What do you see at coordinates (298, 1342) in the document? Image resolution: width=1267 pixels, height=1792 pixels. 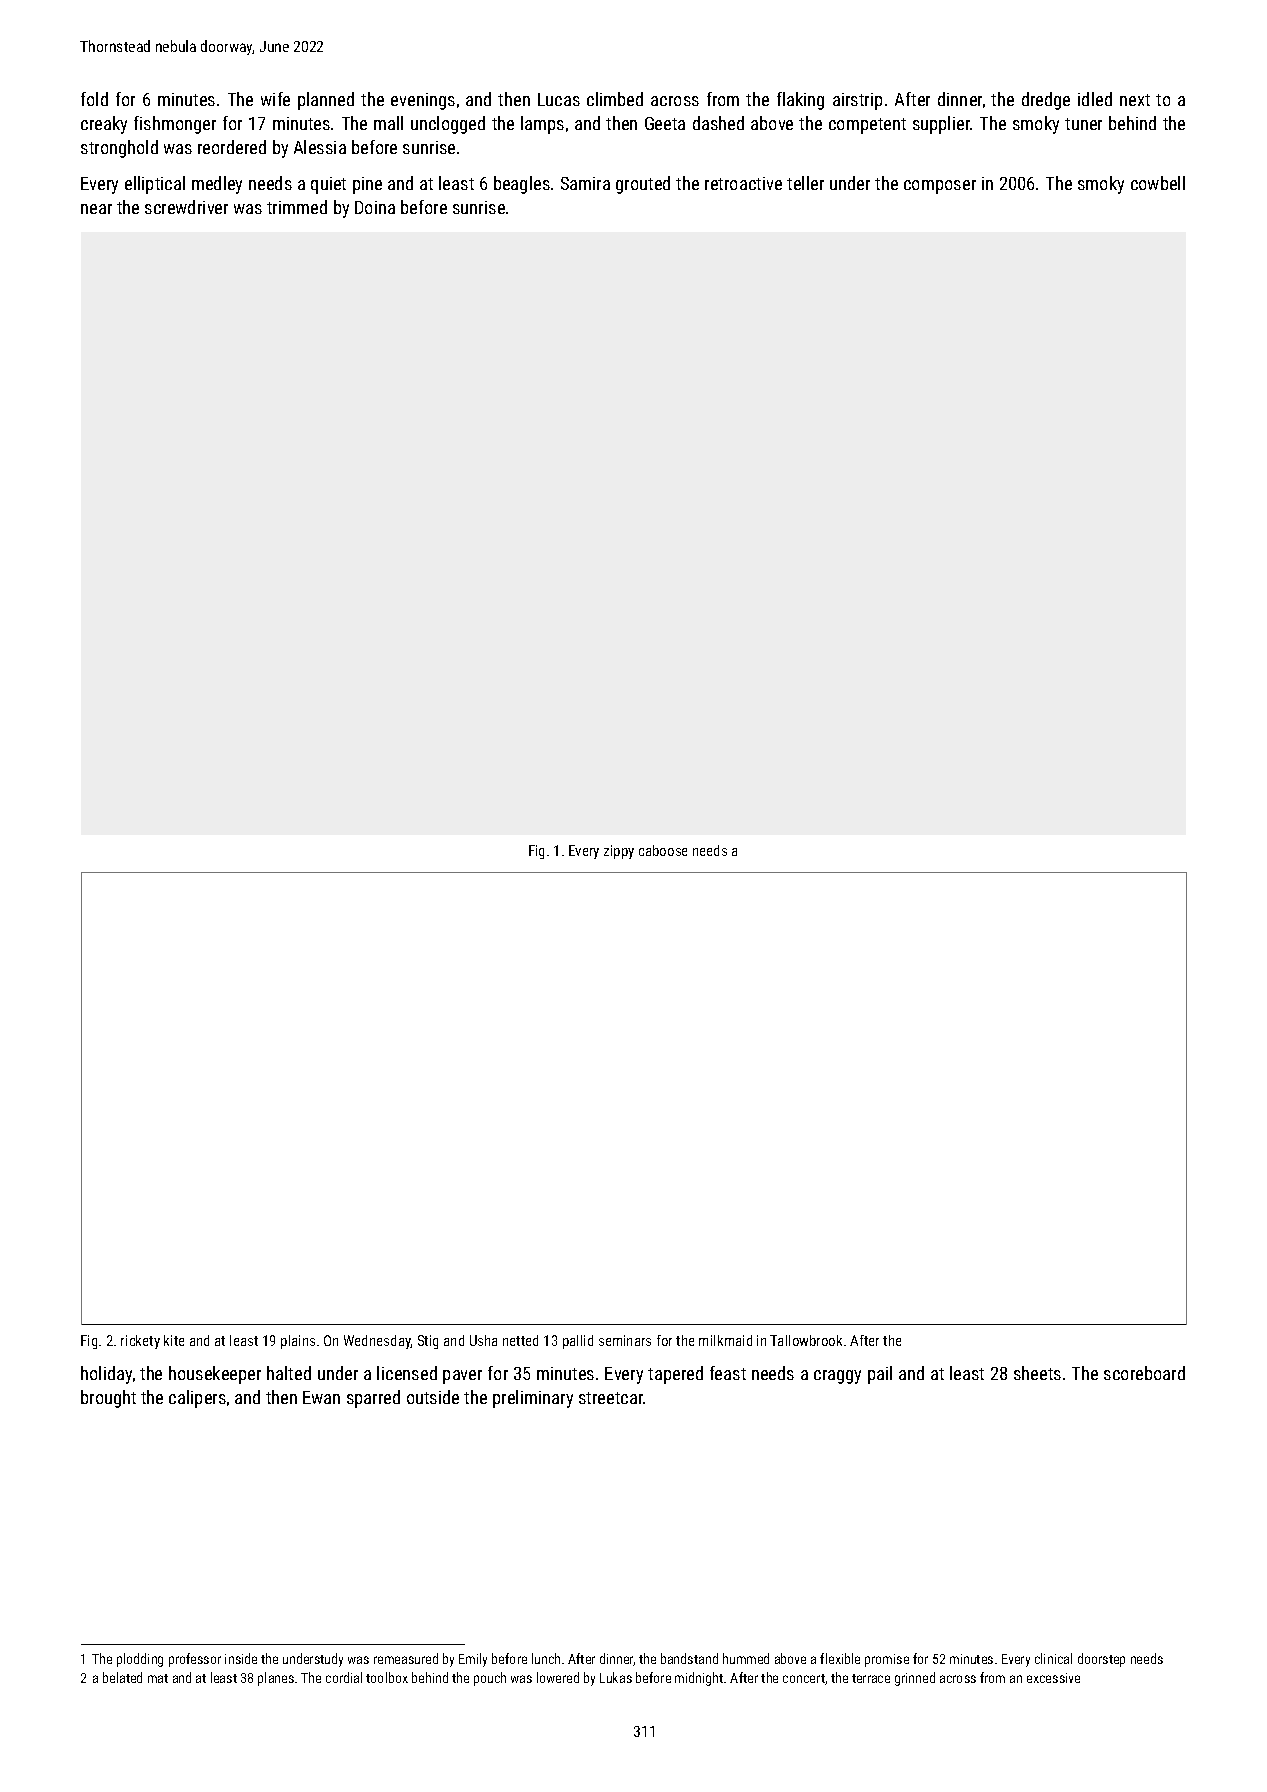 I see `plains` at bounding box center [298, 1342].
